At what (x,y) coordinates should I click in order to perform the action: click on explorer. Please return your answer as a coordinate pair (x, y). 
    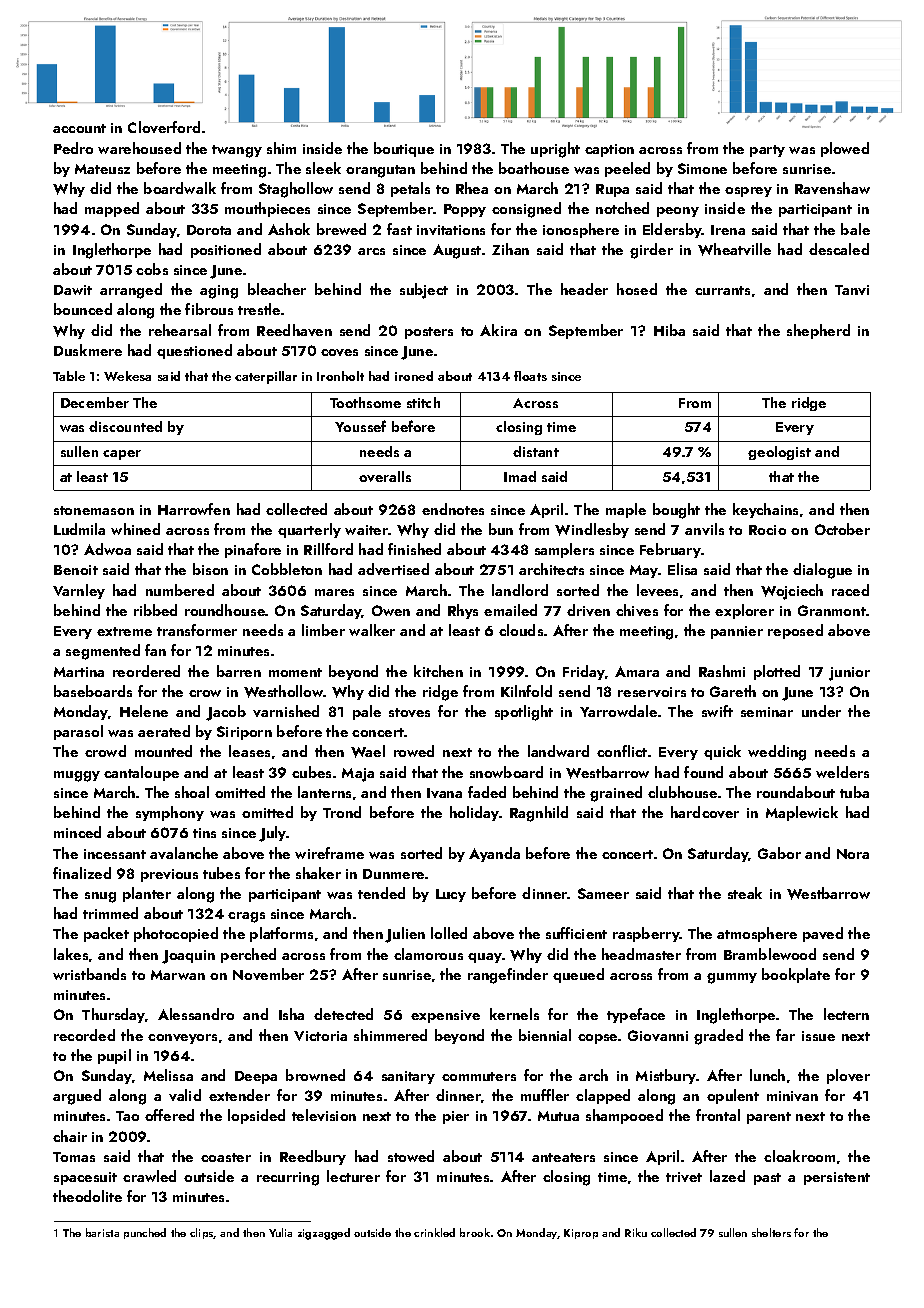
    Looking at the image, I should click on (744, 611).
